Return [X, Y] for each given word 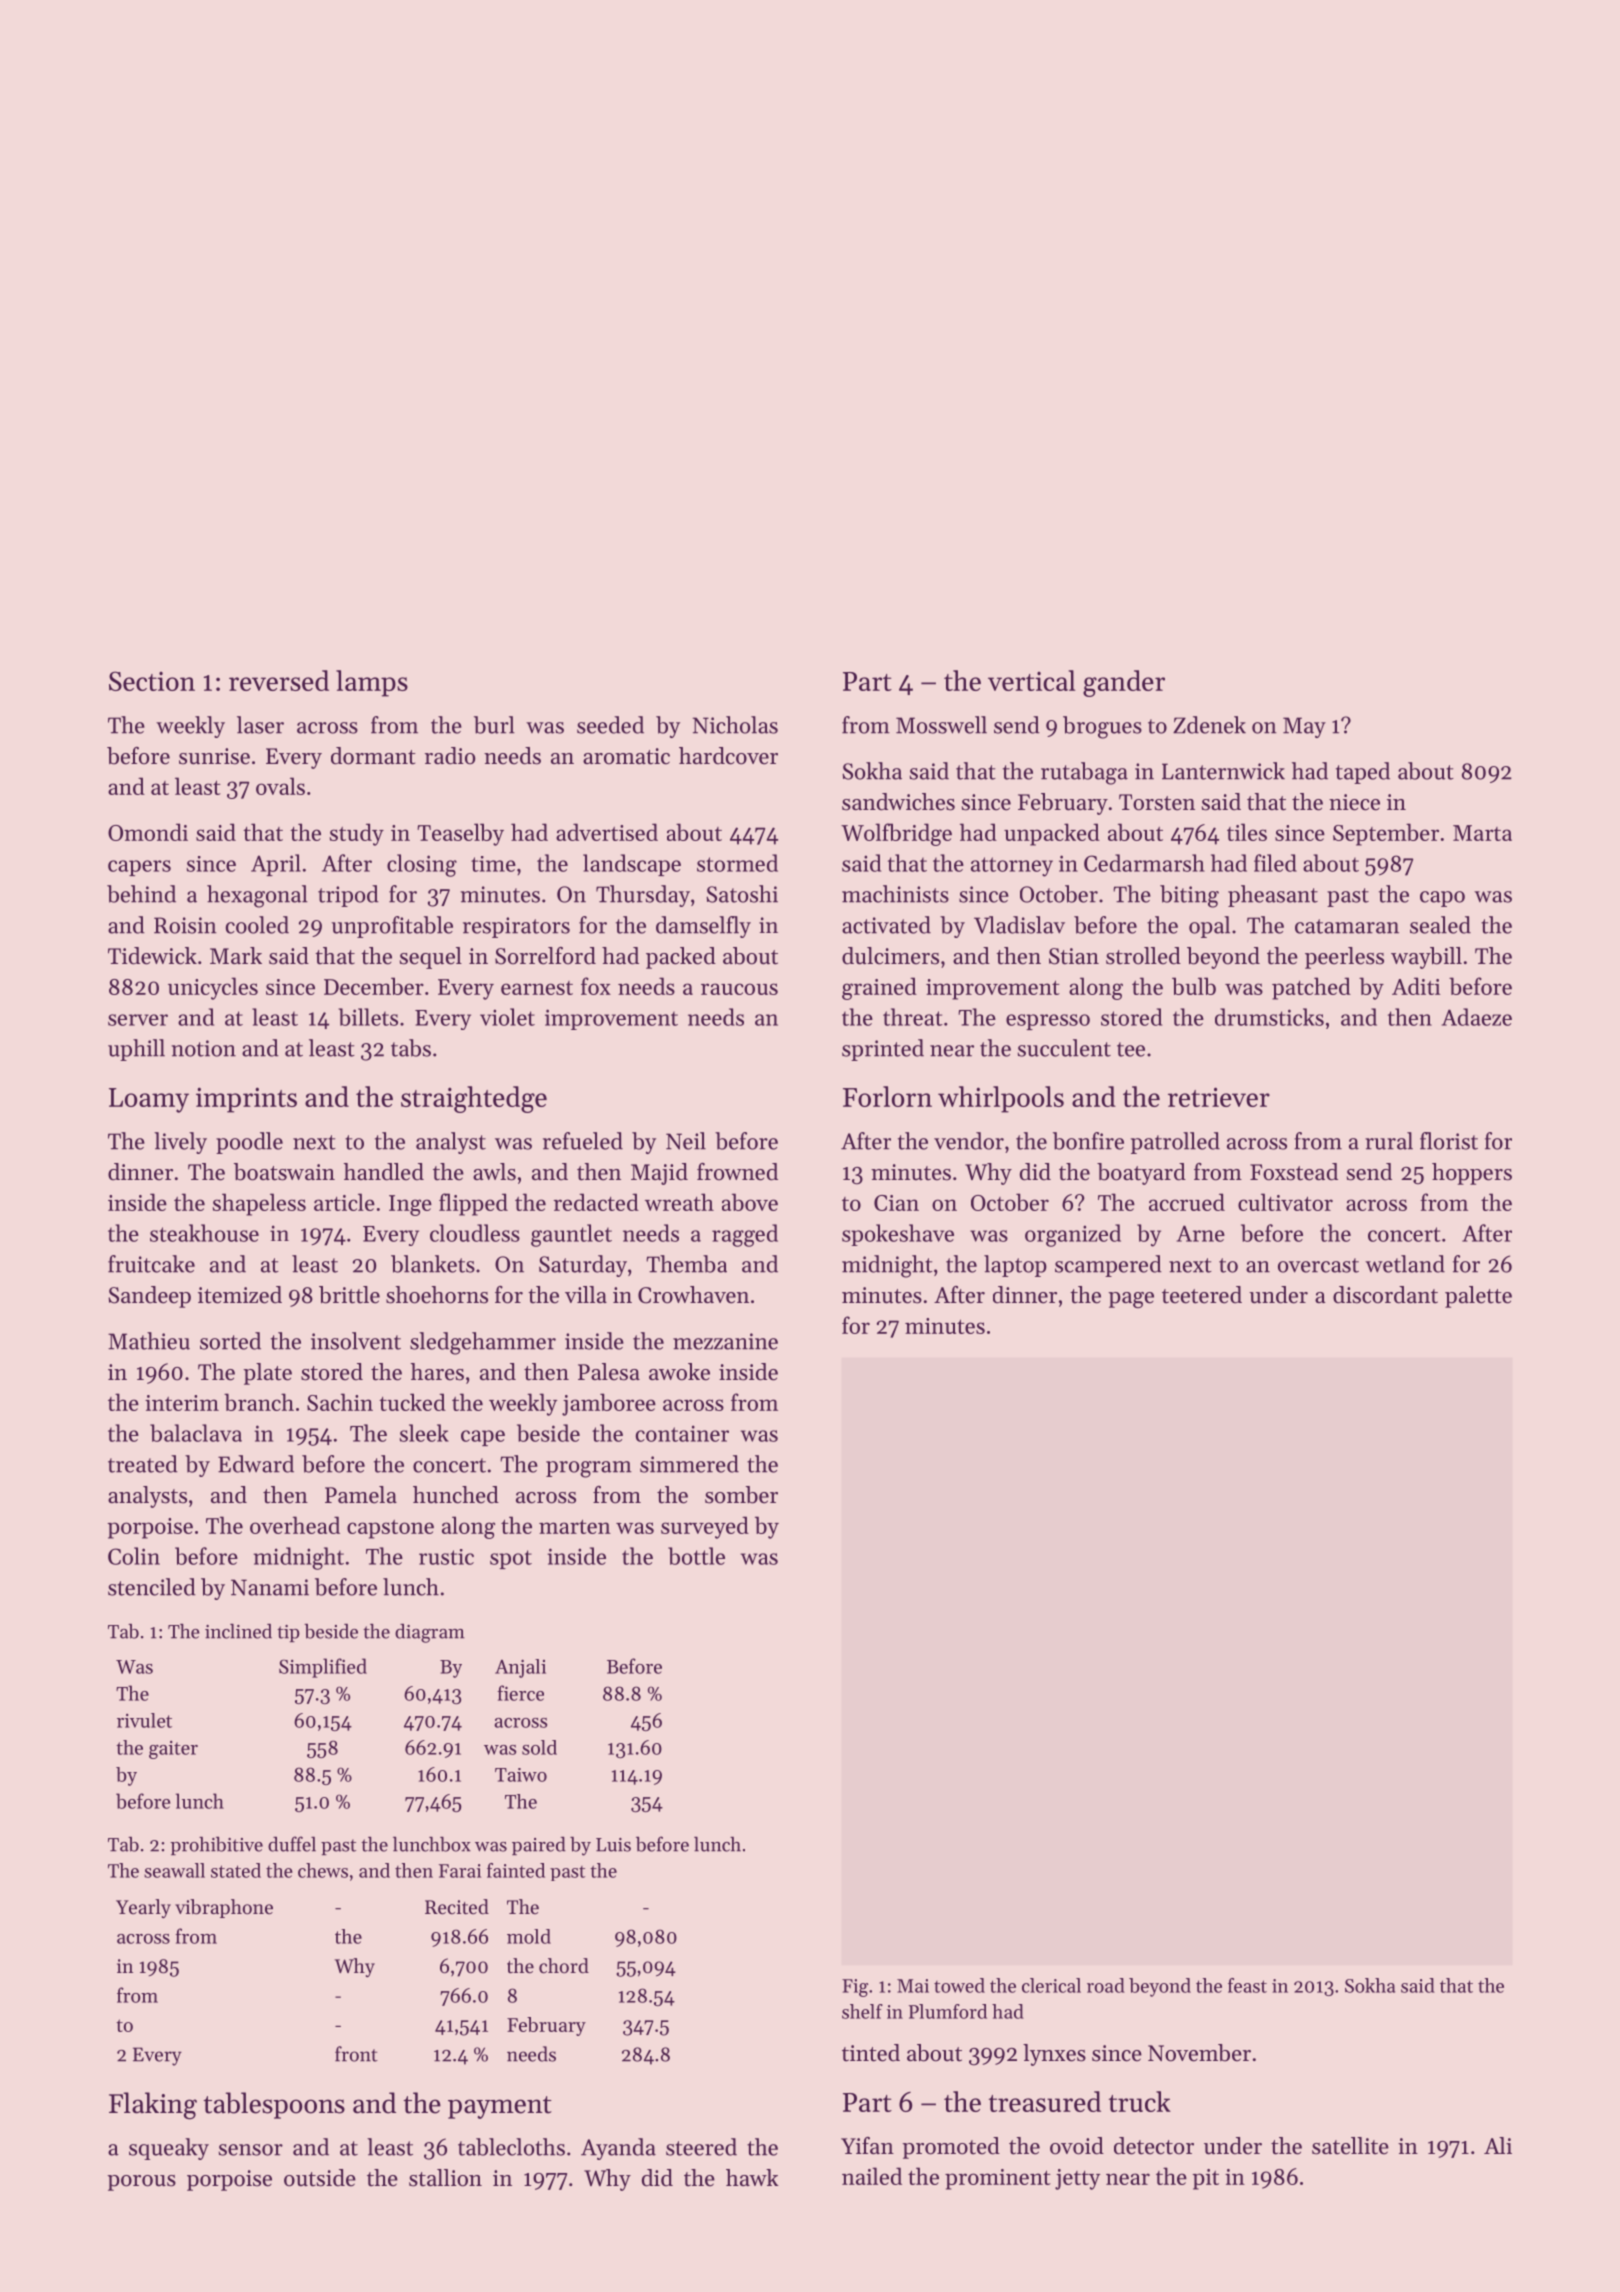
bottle [696, 1556]
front [356, 2054]
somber [741, 1495]
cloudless [475, 1233]
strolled [1143, 956]
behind [141, 894]
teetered [1202, 1295]
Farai [460, 1871]
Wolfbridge [896, 834]
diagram [430, 1633]
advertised [607, 832]
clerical [1051, 1985]
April [276, 865]
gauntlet [571, 1235]
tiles [1247, 832]
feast [1247, 1985]
